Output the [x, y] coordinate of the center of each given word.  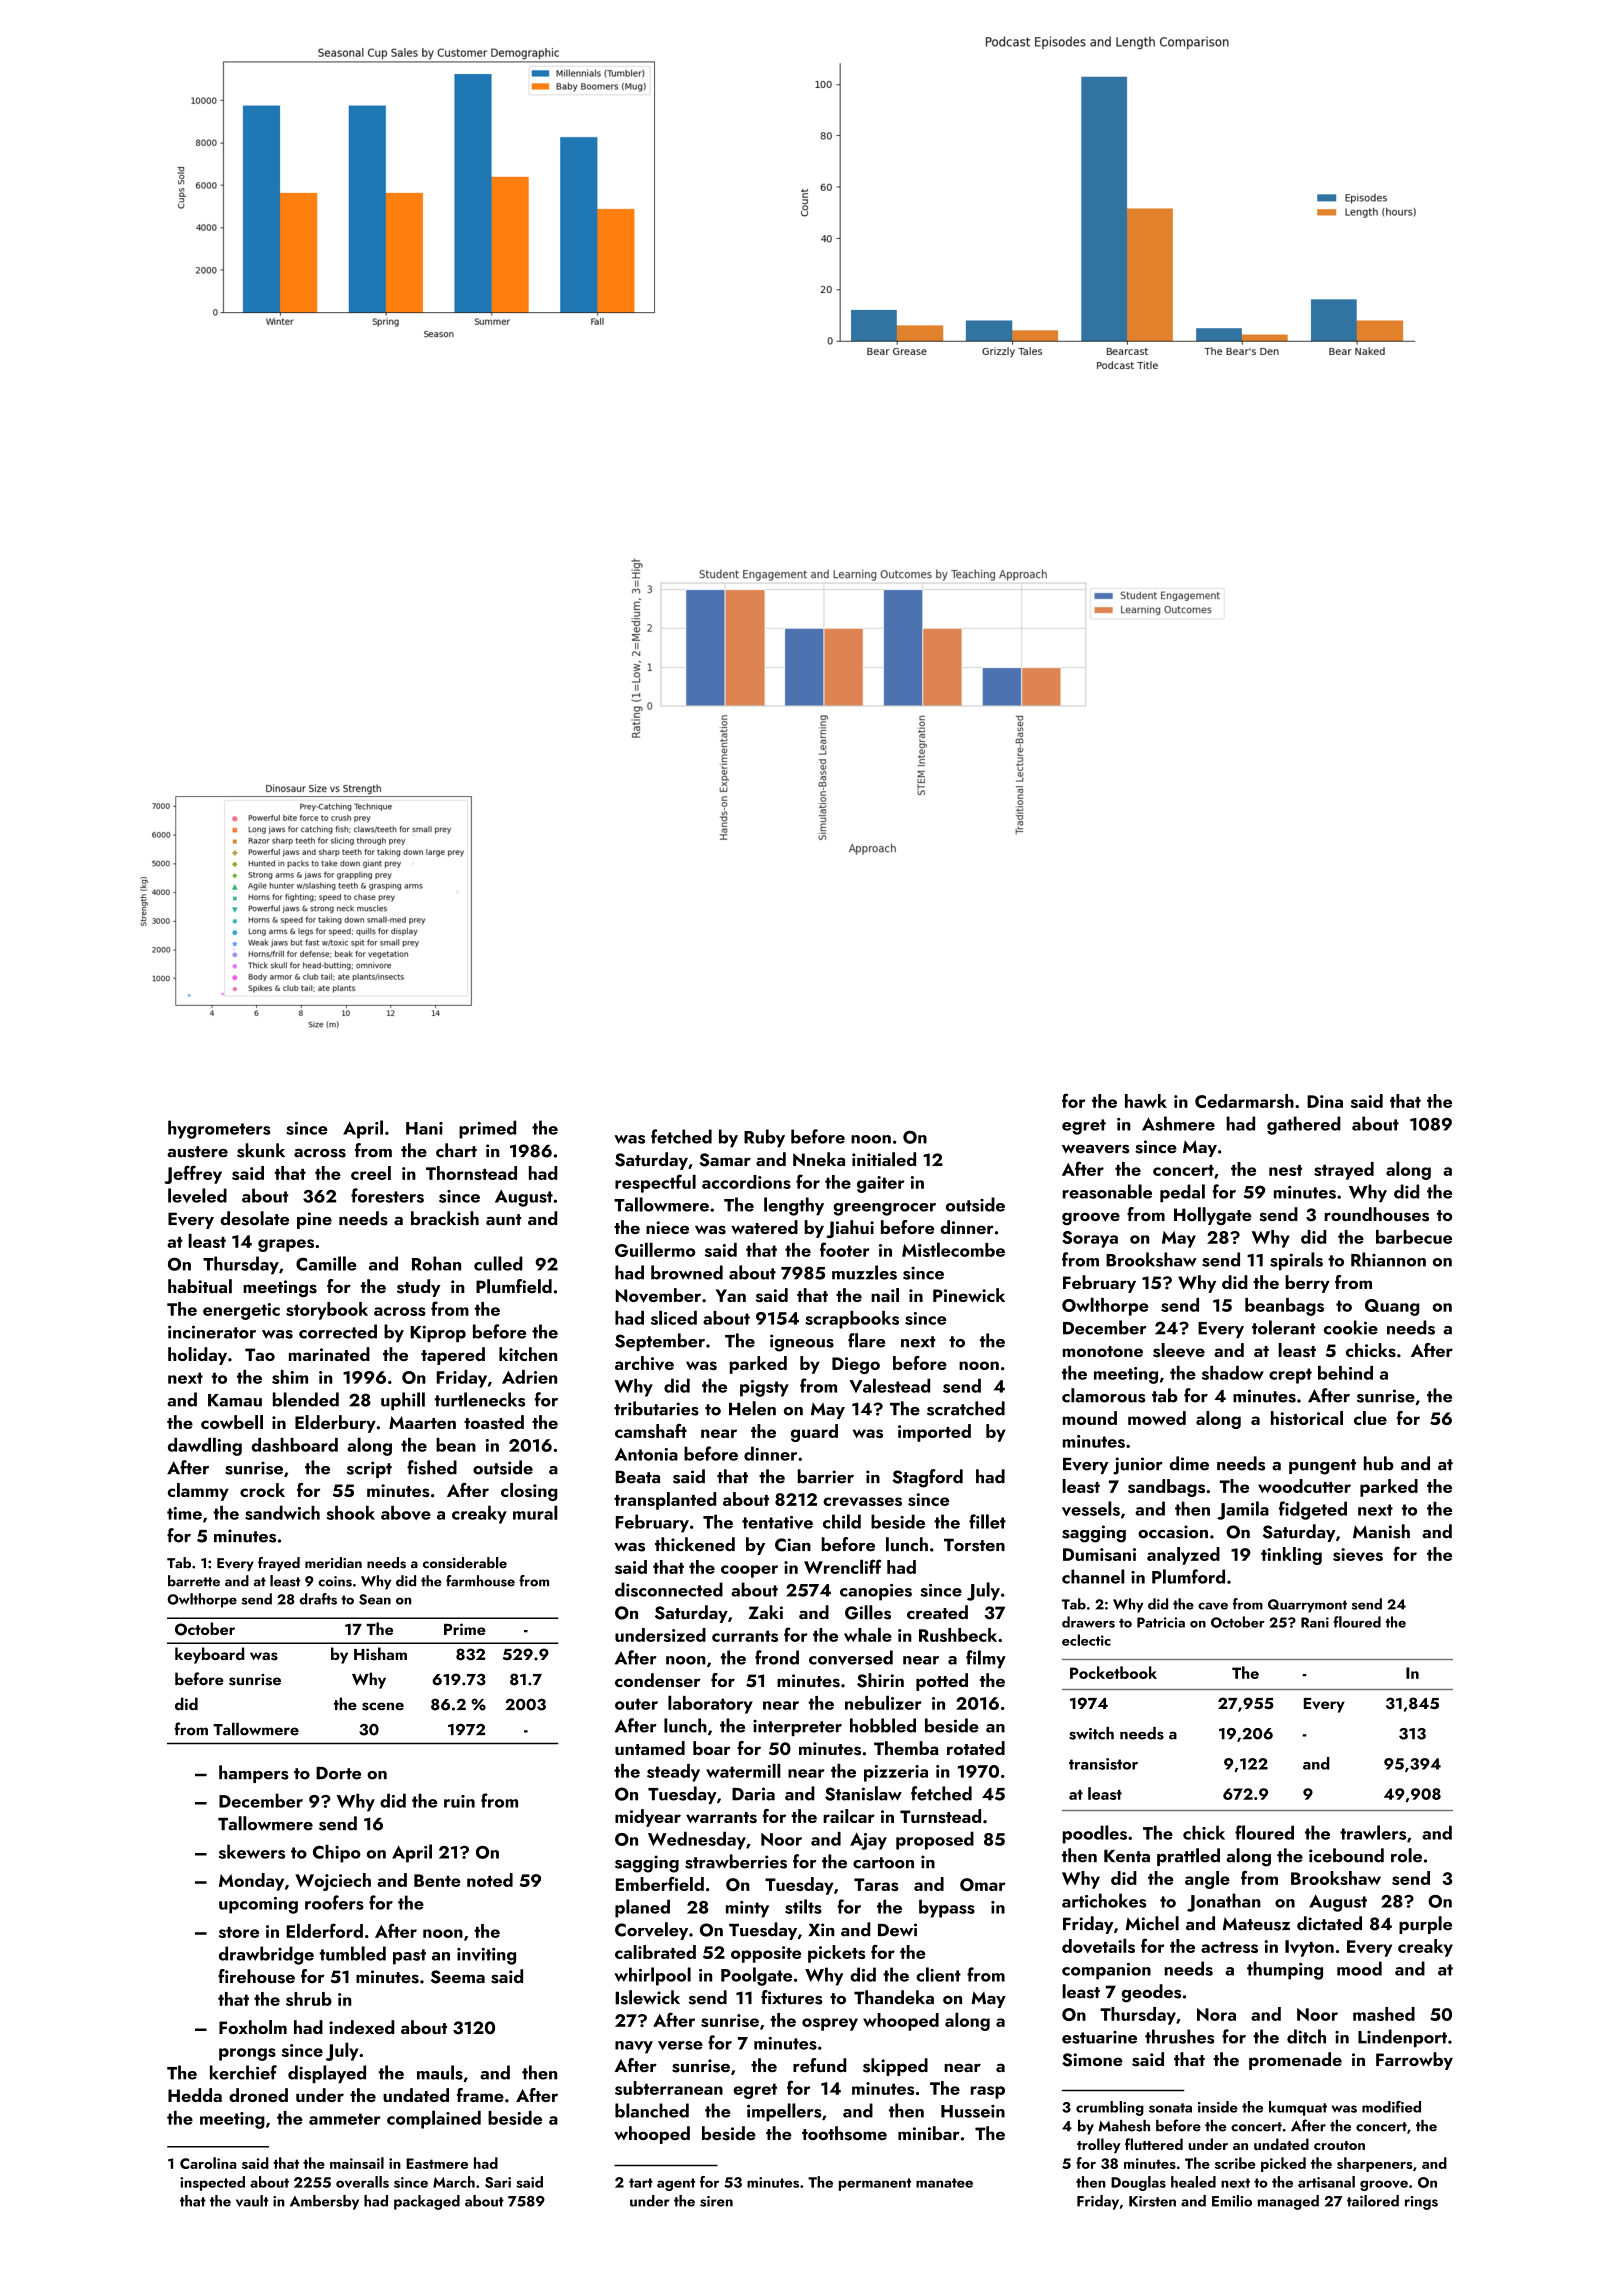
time [184, 1513]
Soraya [1090, 1239]
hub [1379, 1463]
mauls [440, 2072]
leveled [197, 1195]
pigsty [764, 1388]
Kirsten [1152, 2201]
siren [716, 2201]
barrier [826, 1476]
